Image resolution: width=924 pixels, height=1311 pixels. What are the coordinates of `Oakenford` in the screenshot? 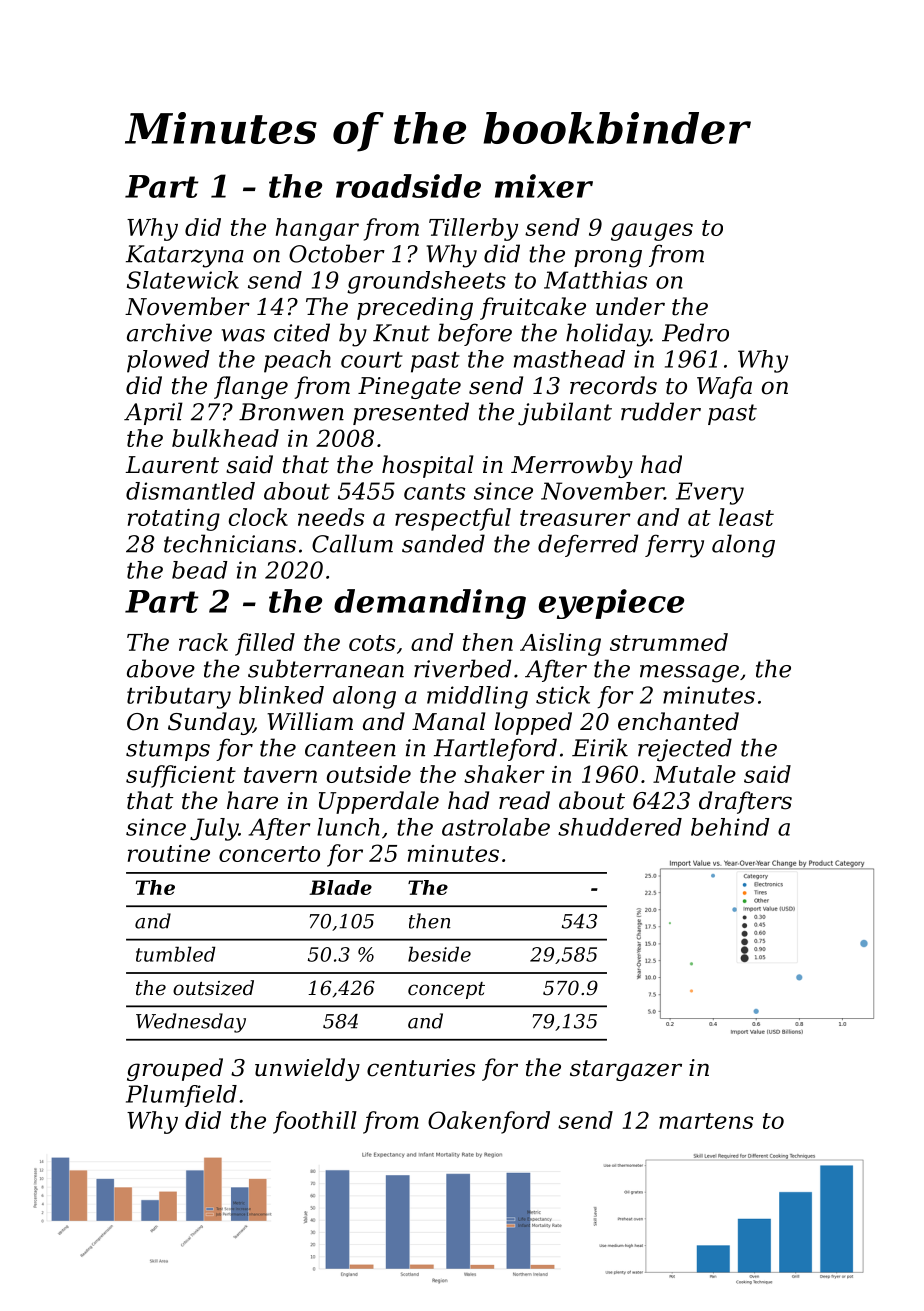 It's located at (489, 1122).
